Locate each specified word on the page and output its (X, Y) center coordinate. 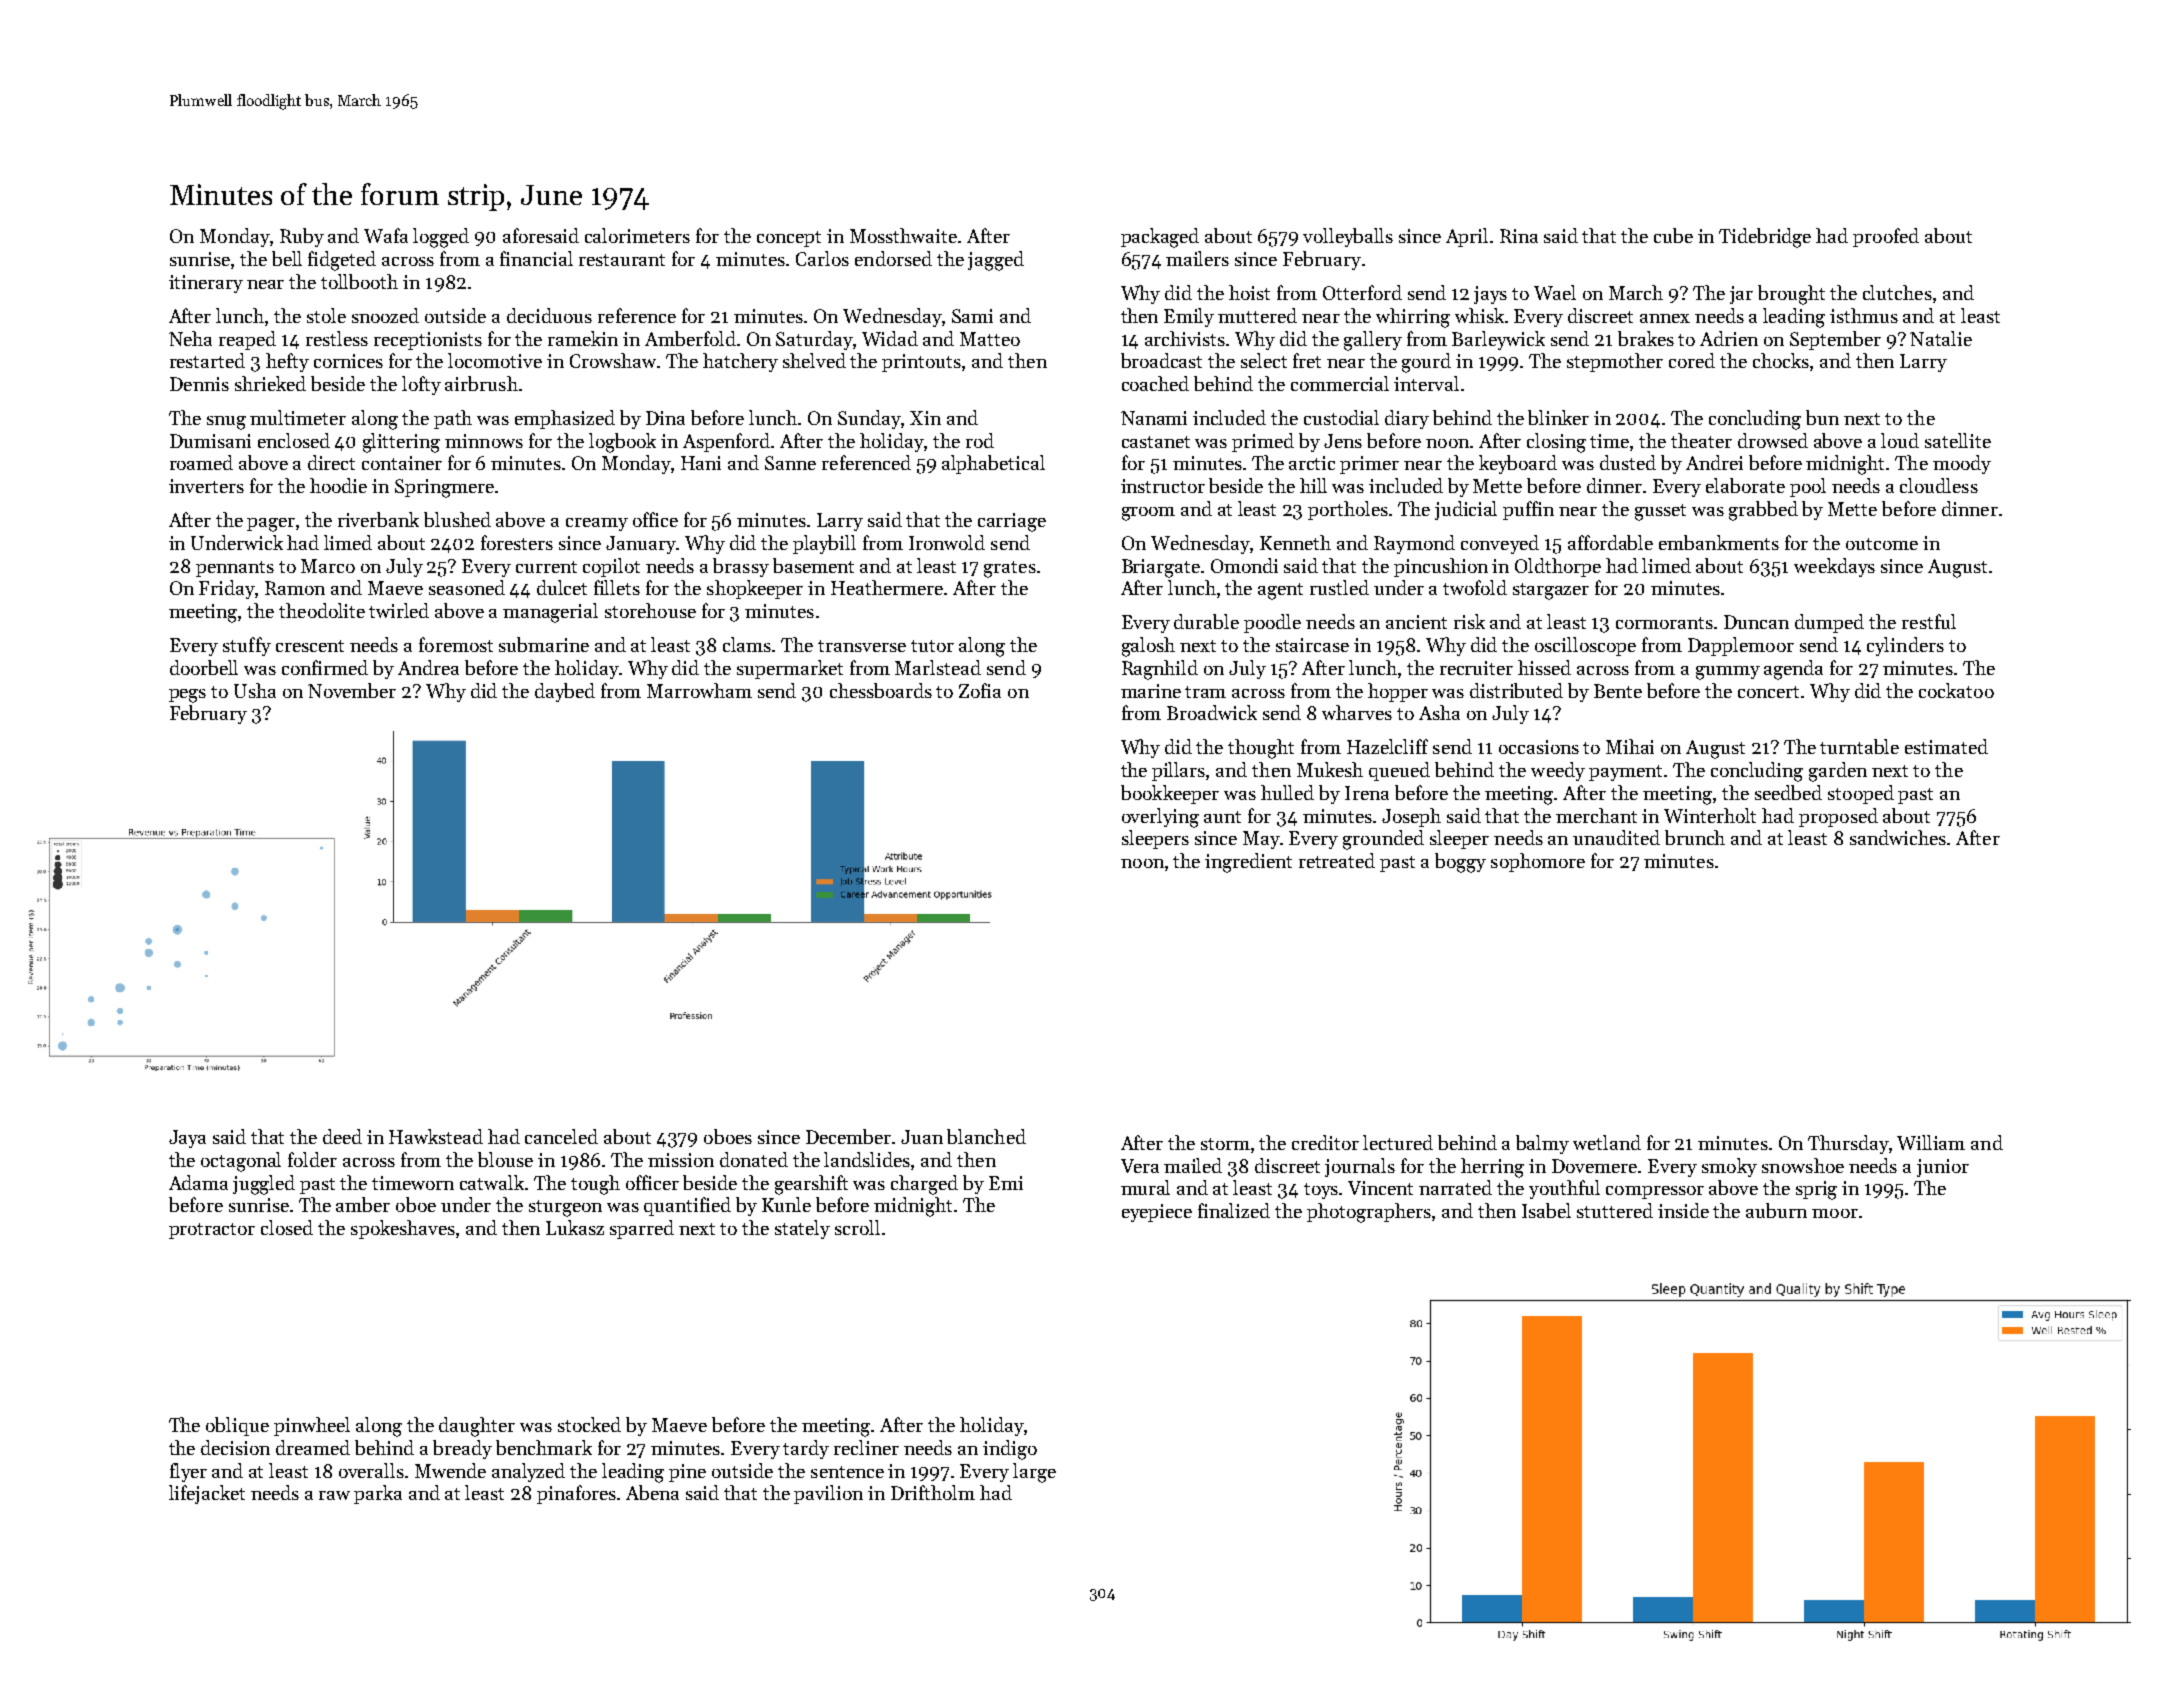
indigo (1010, 1450)
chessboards (881, 690)
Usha (255, 690)
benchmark (544, 1447)
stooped (1861, 794)
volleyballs (1348, 237)
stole (326, 315)
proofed (1886, 237)
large (1034, 1473)
